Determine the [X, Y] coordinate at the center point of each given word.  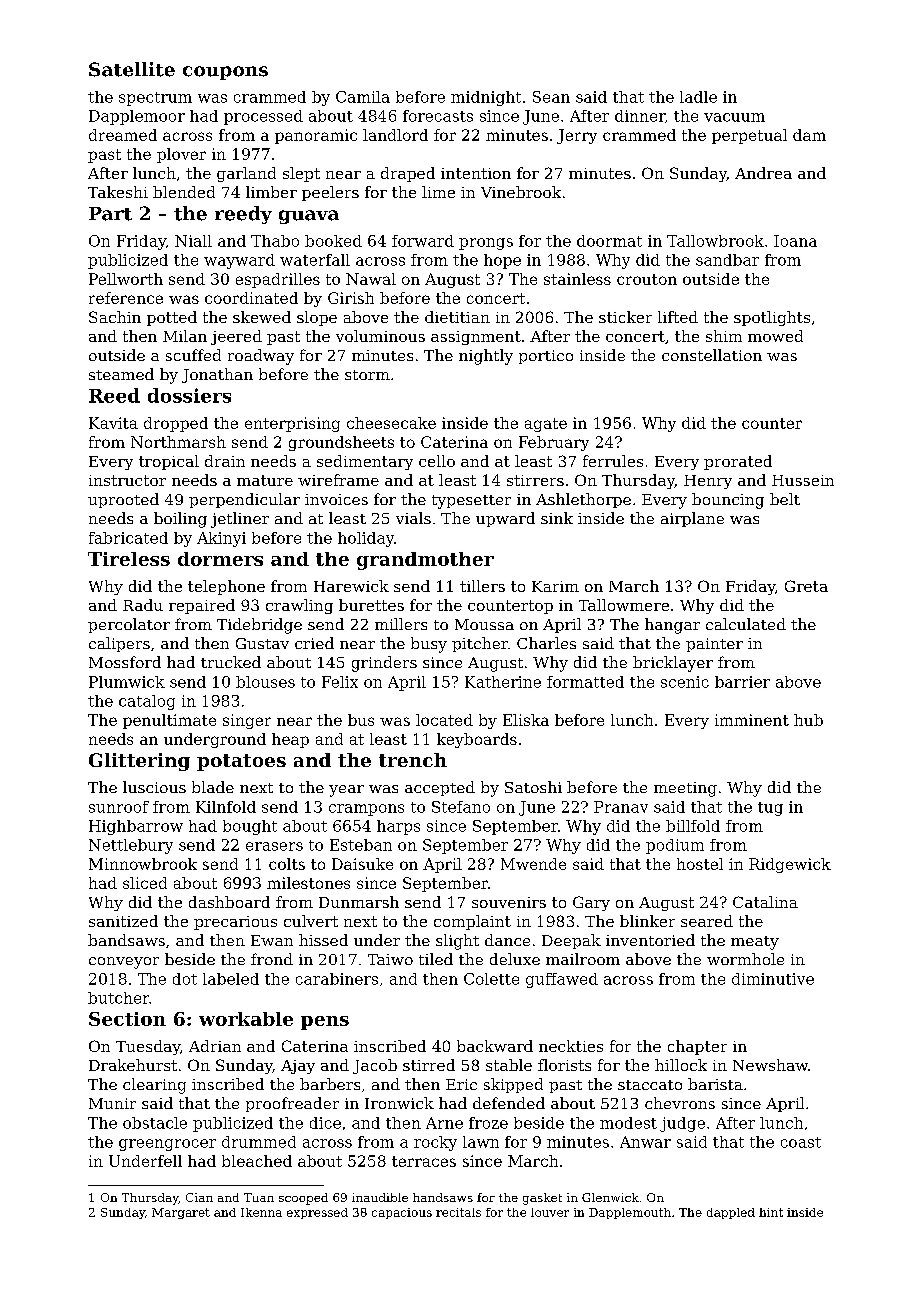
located [444, 720]
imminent [752, 720]
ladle [698, 97]
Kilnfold [226, 807]
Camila [363, 97]
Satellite [132, 69]
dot [185, 979]
